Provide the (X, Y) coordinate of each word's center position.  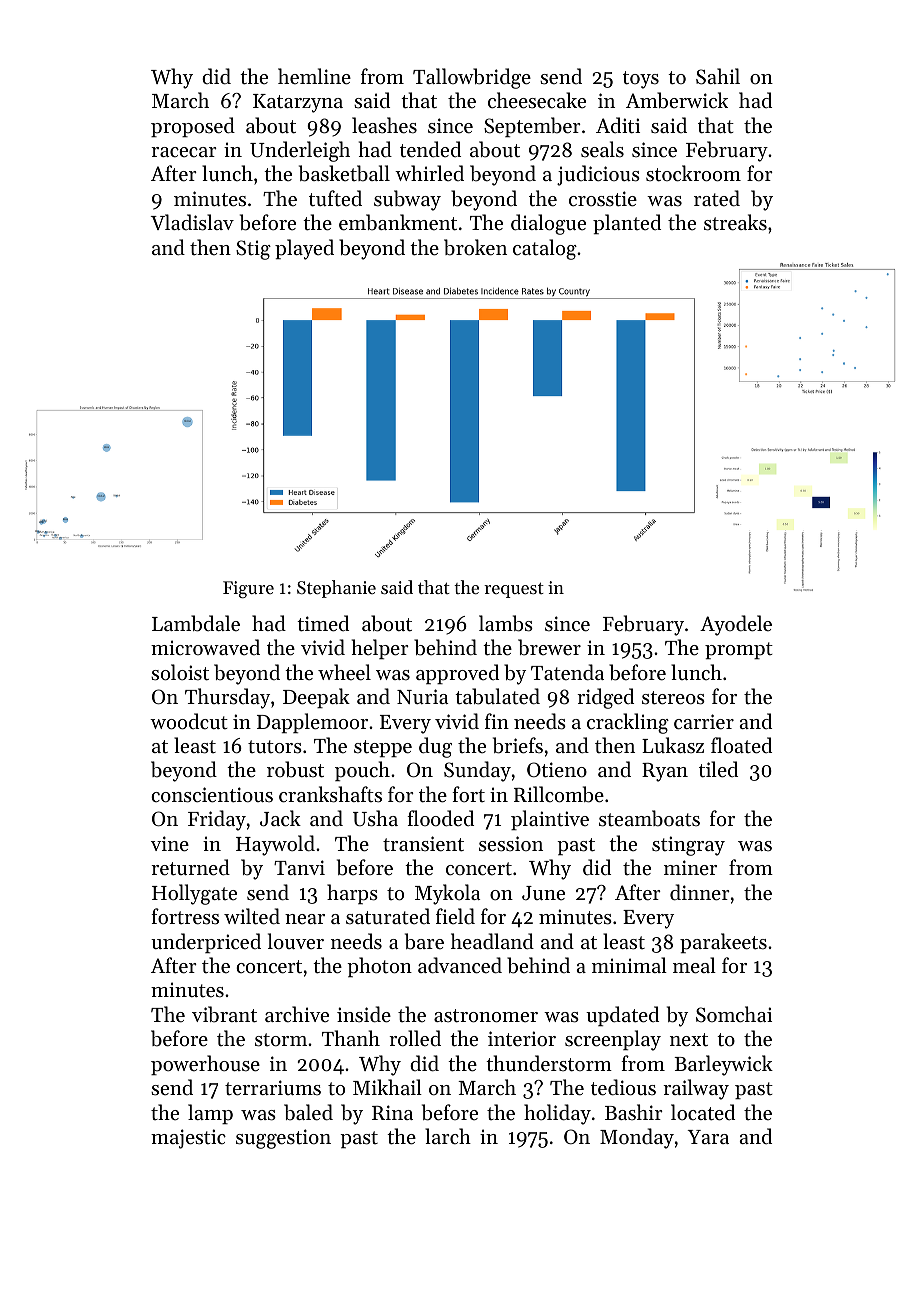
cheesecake (537, 100)
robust (295, 769)
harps (352, 894)
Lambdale (196, 623)
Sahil (718, 76)
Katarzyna (298, 103)
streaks (735, 222)
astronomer (486, 1016)
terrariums (273, 1088)
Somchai (734, 1014)
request (514, 590)
